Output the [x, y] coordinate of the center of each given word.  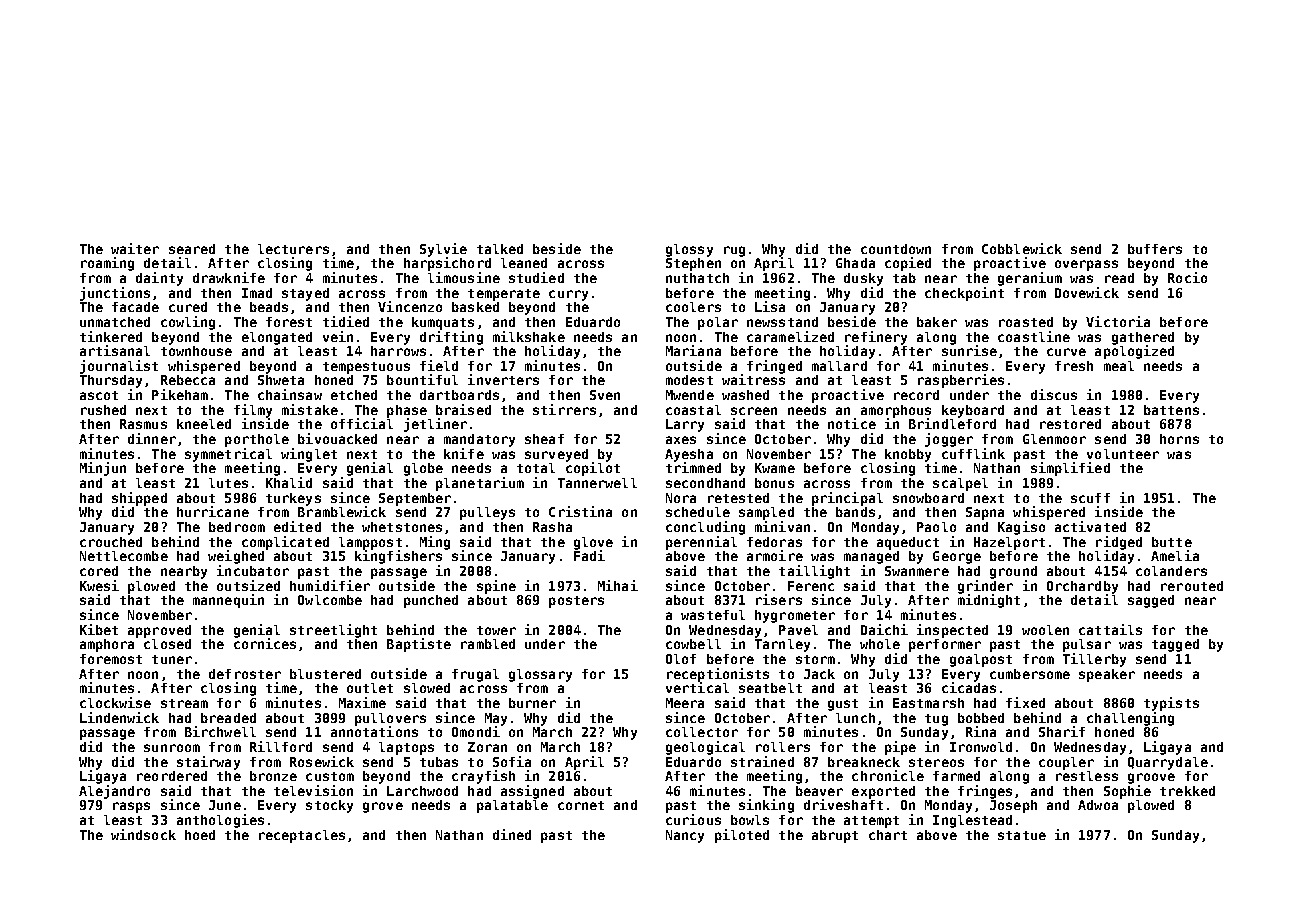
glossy [689, 250]
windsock [143, 834]
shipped [139, 499]
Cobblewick [1022, 248]
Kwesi [99, 585]
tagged [1175, 645]
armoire [775, 555]
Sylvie [443, 250]
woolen [1045, 630]
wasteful [713, 615]
